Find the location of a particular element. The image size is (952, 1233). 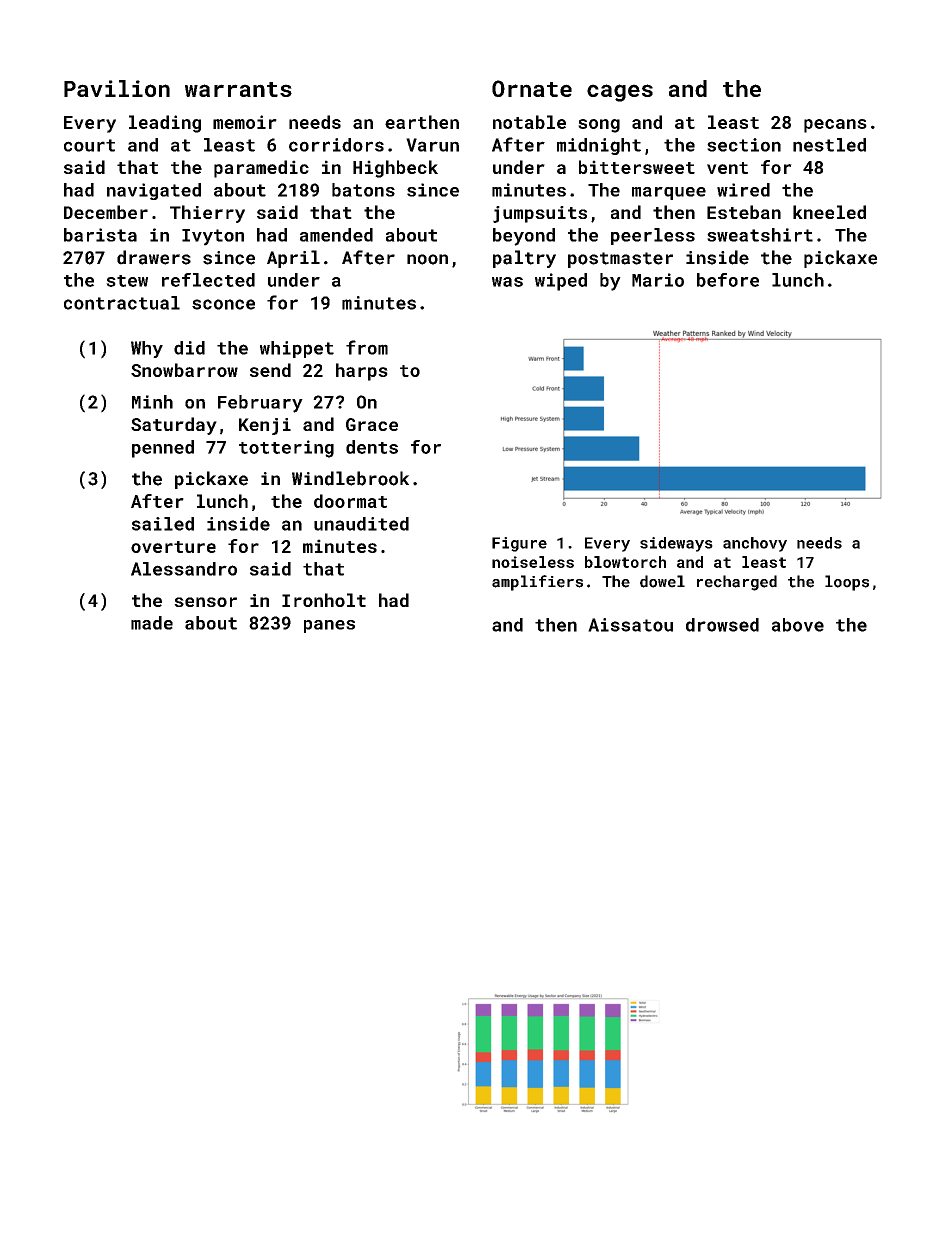

made is located at coordinates (152, 623).
